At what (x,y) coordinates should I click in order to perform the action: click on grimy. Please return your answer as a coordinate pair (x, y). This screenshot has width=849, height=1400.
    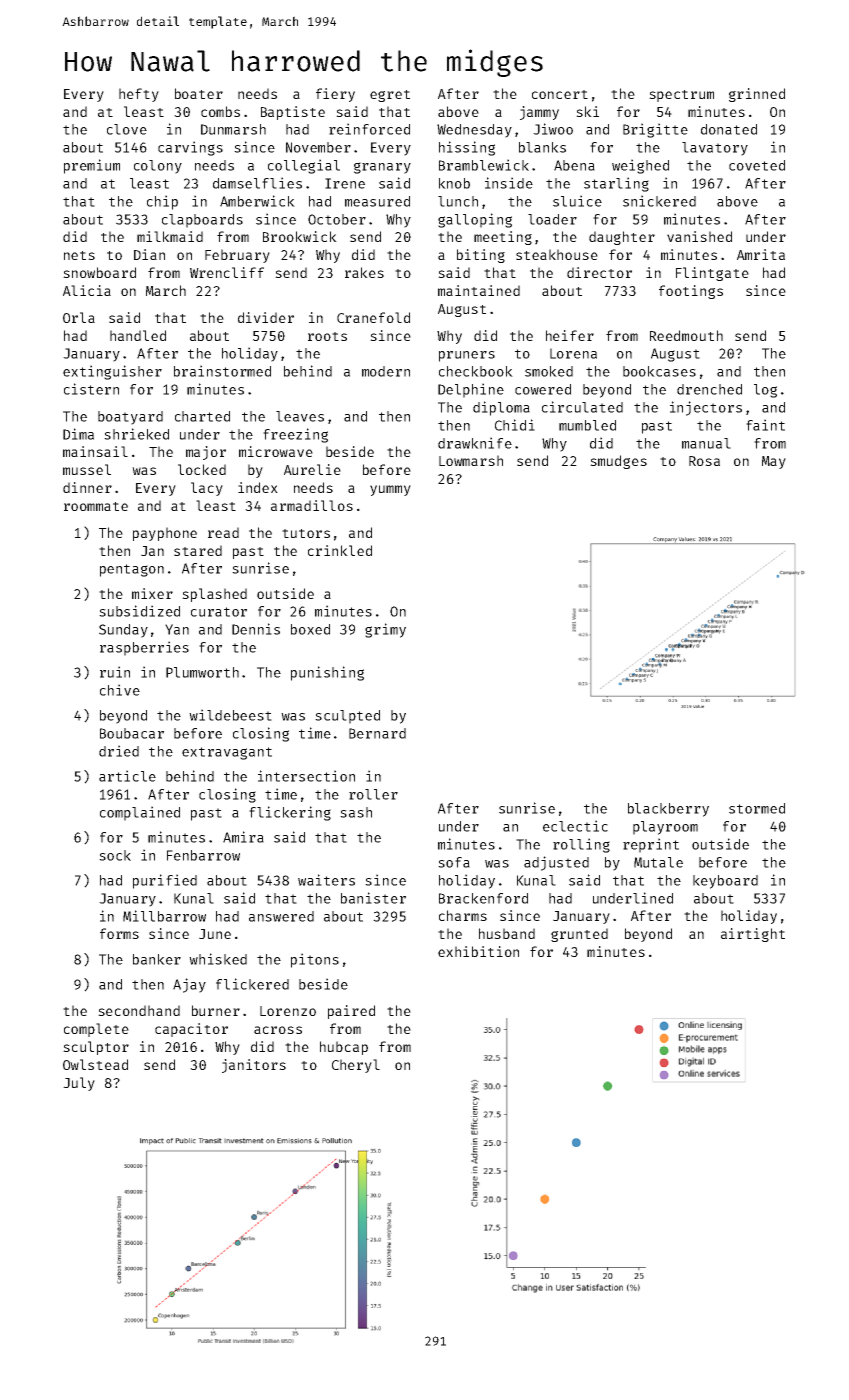
    Looking at the image, I should click on (385, 630).
